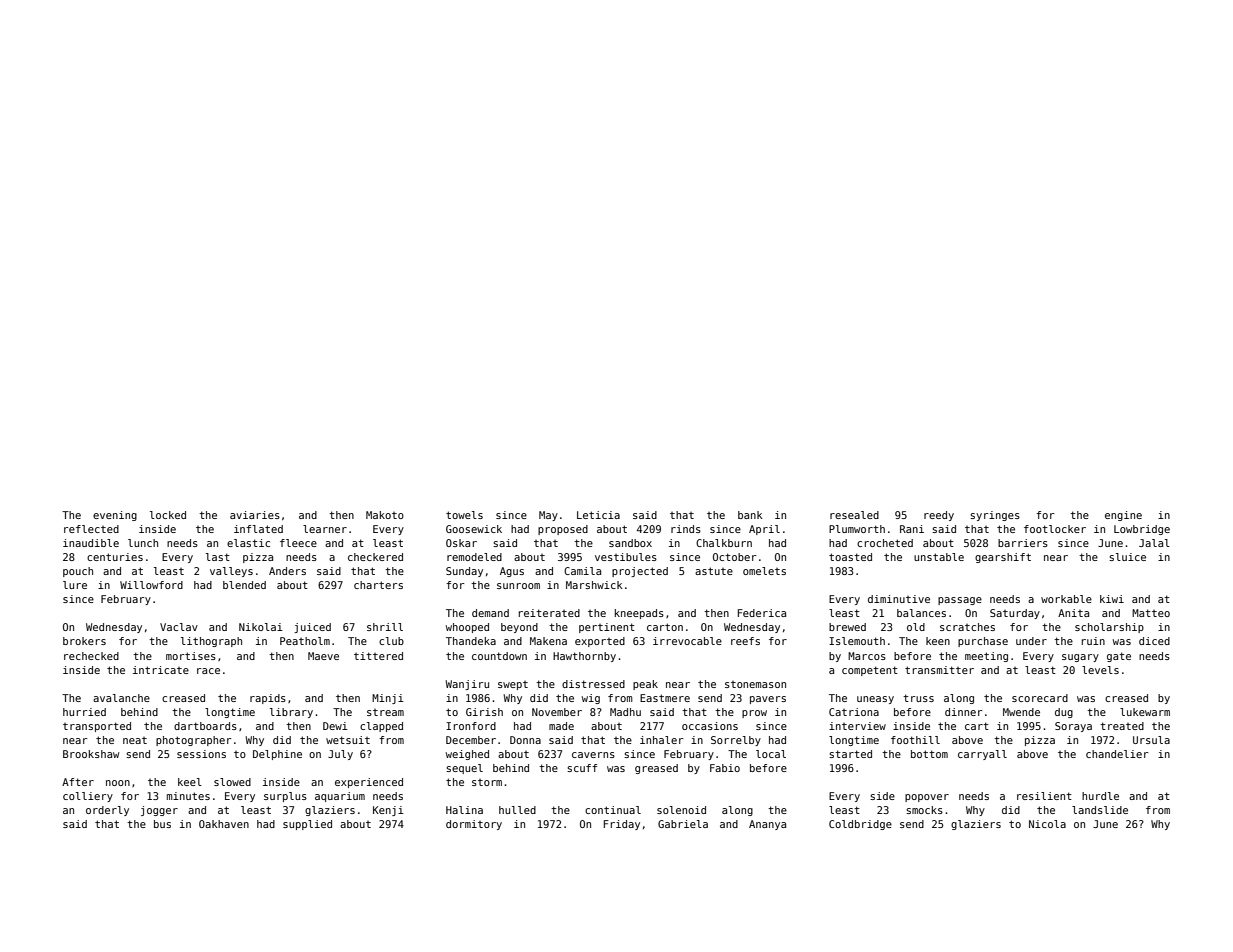 This page has height=952, width=1233. What do you see at coordinates (750, 515) in the page?
I see `bank` at bounding box center [750, 515].
